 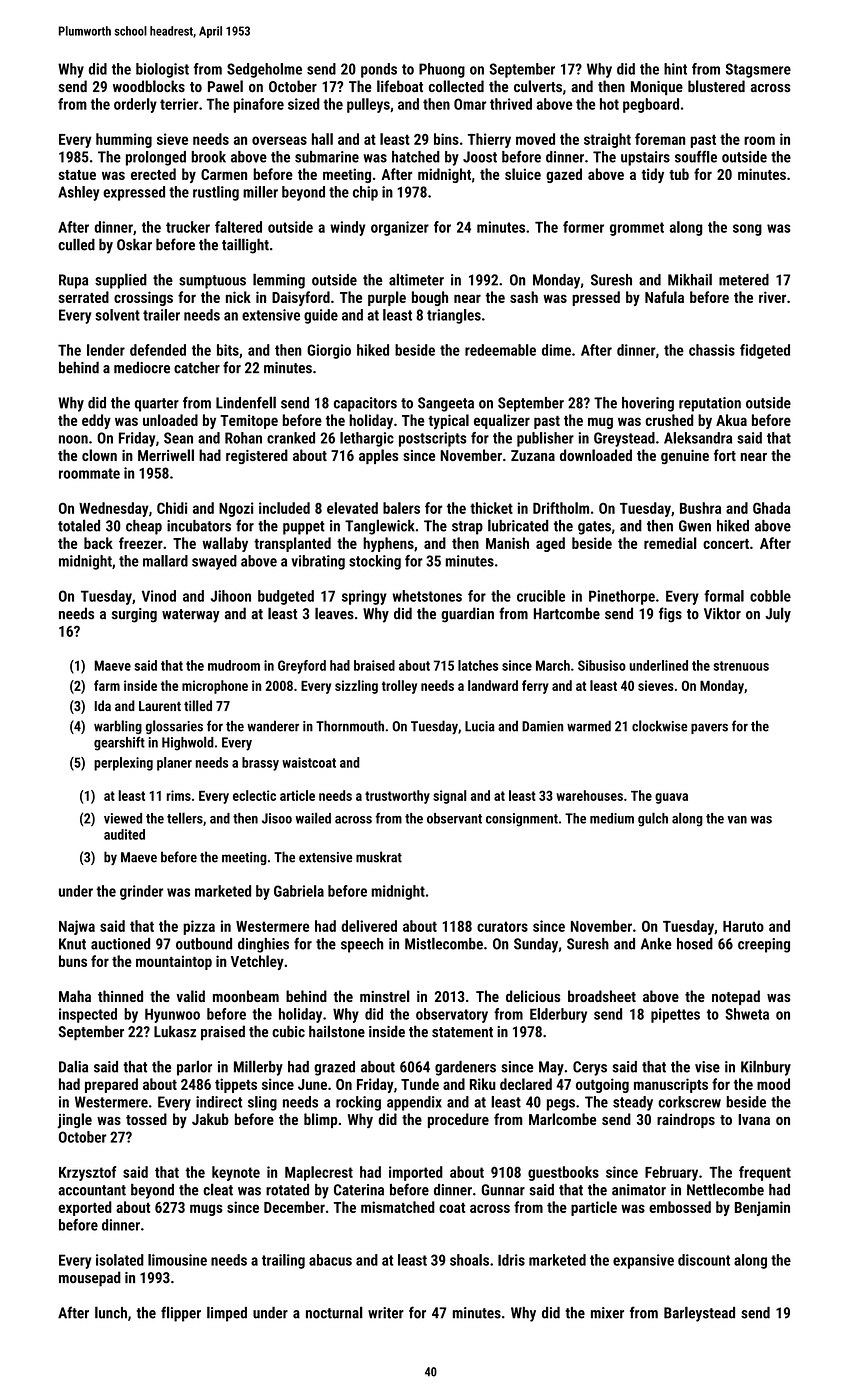 What do you see at coordinates (114, 509) in the document?
I see `Wednesday` at bounding box center [114, 509].
